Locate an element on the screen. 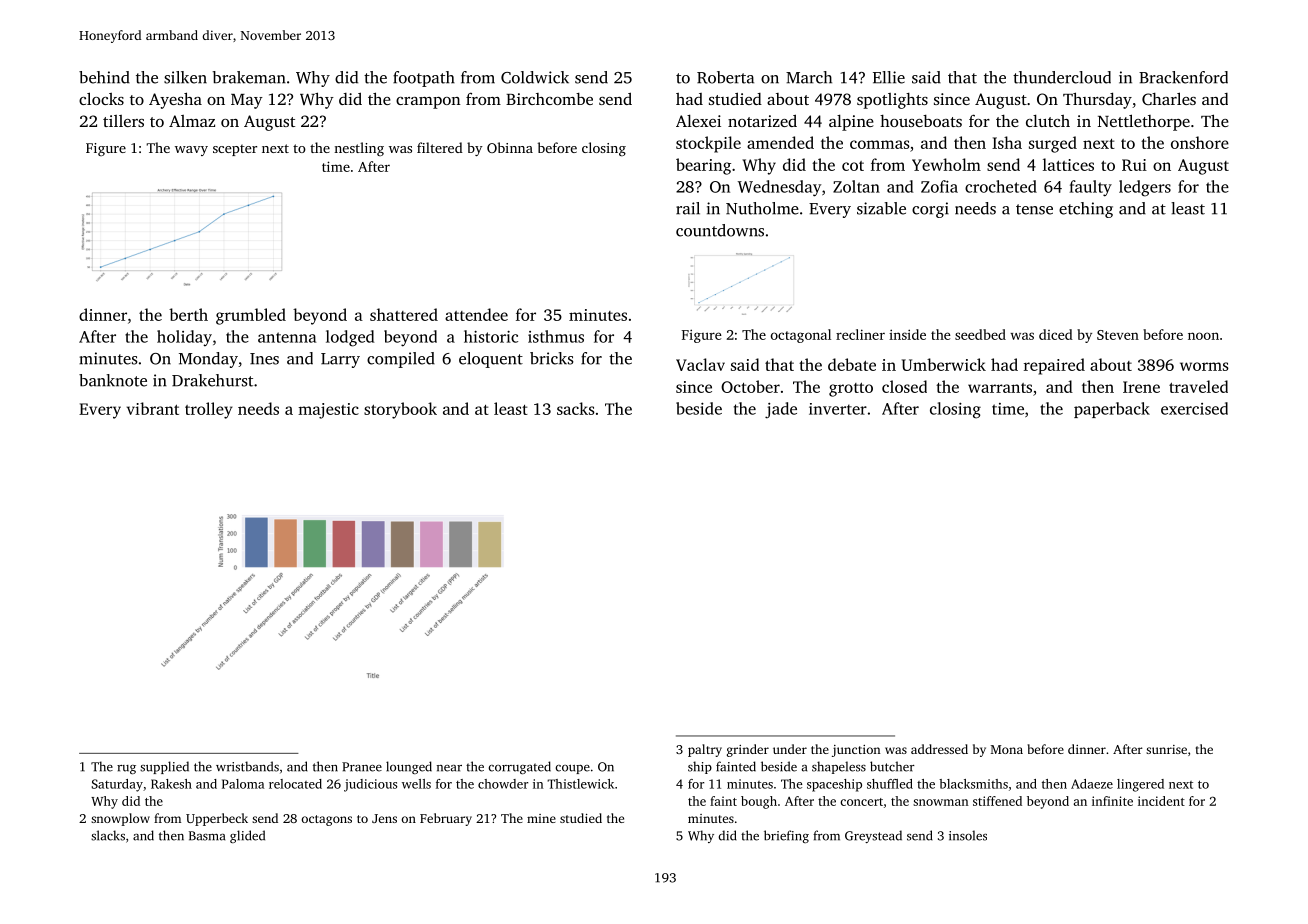 The image size is (1308, 924). scepter is located at coordinates (235, 150).
